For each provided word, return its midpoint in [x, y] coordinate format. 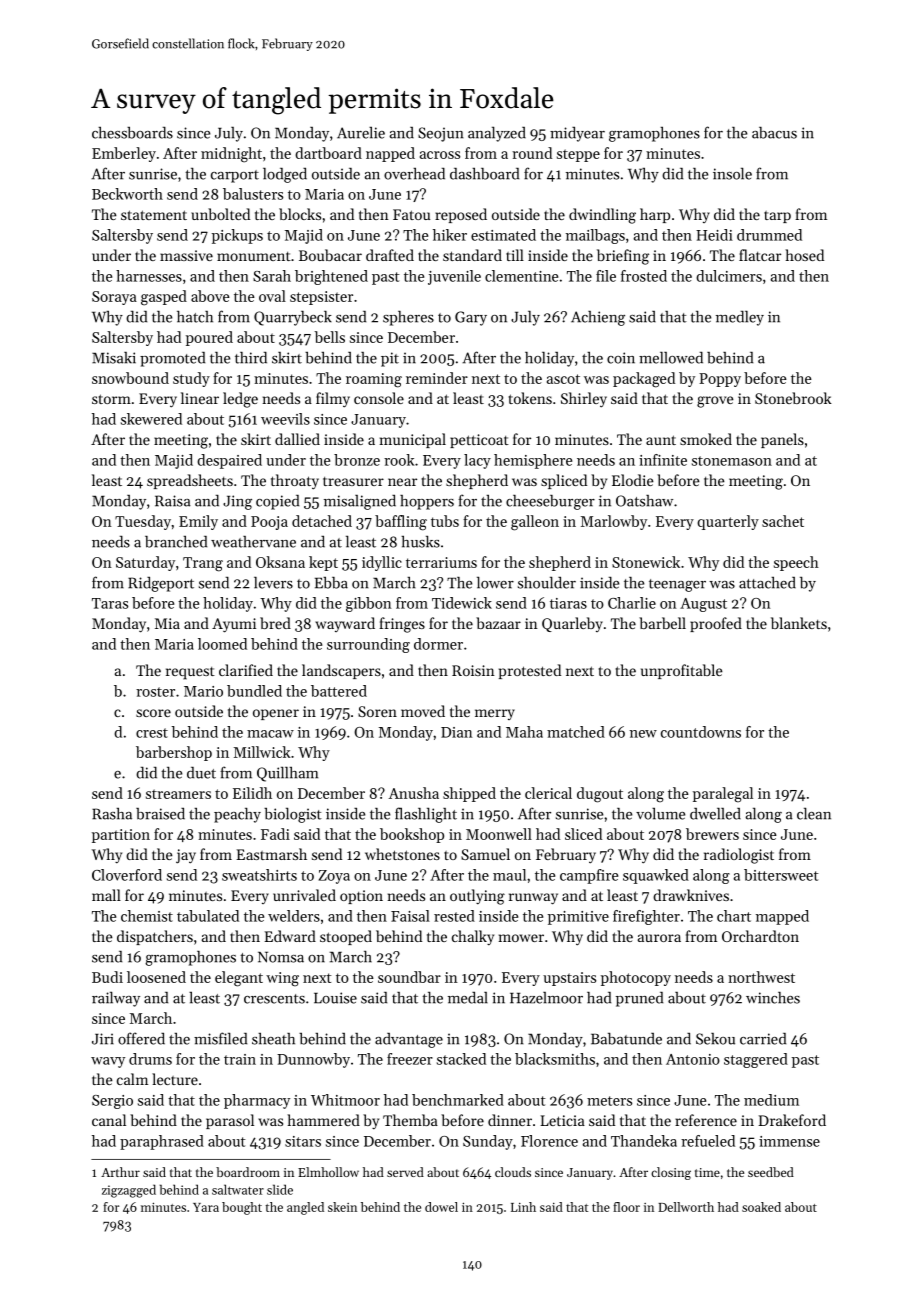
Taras [110, 603]
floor [626, 1207]
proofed [716, 624]
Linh [523, 1207]
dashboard [484, 174]
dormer [438, 644]
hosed [804, 255]
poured [209, 338]
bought [242, 1208]
